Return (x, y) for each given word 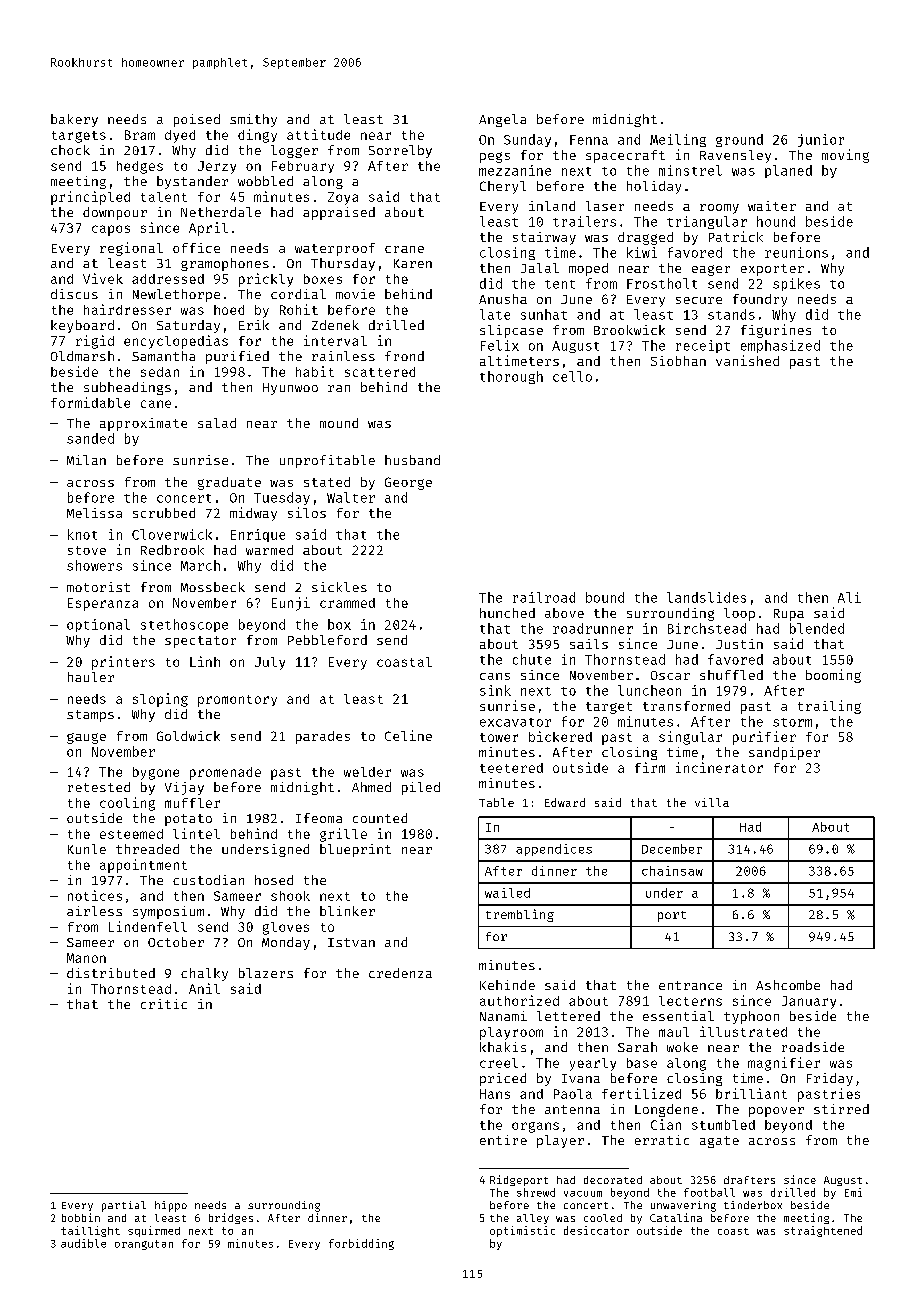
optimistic (522, 1231)
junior (821, 140)
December (672, 849)
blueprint (355, 850)
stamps (90, 716)
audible (83, 1243)
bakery (74, 120)
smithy (253, 120)
